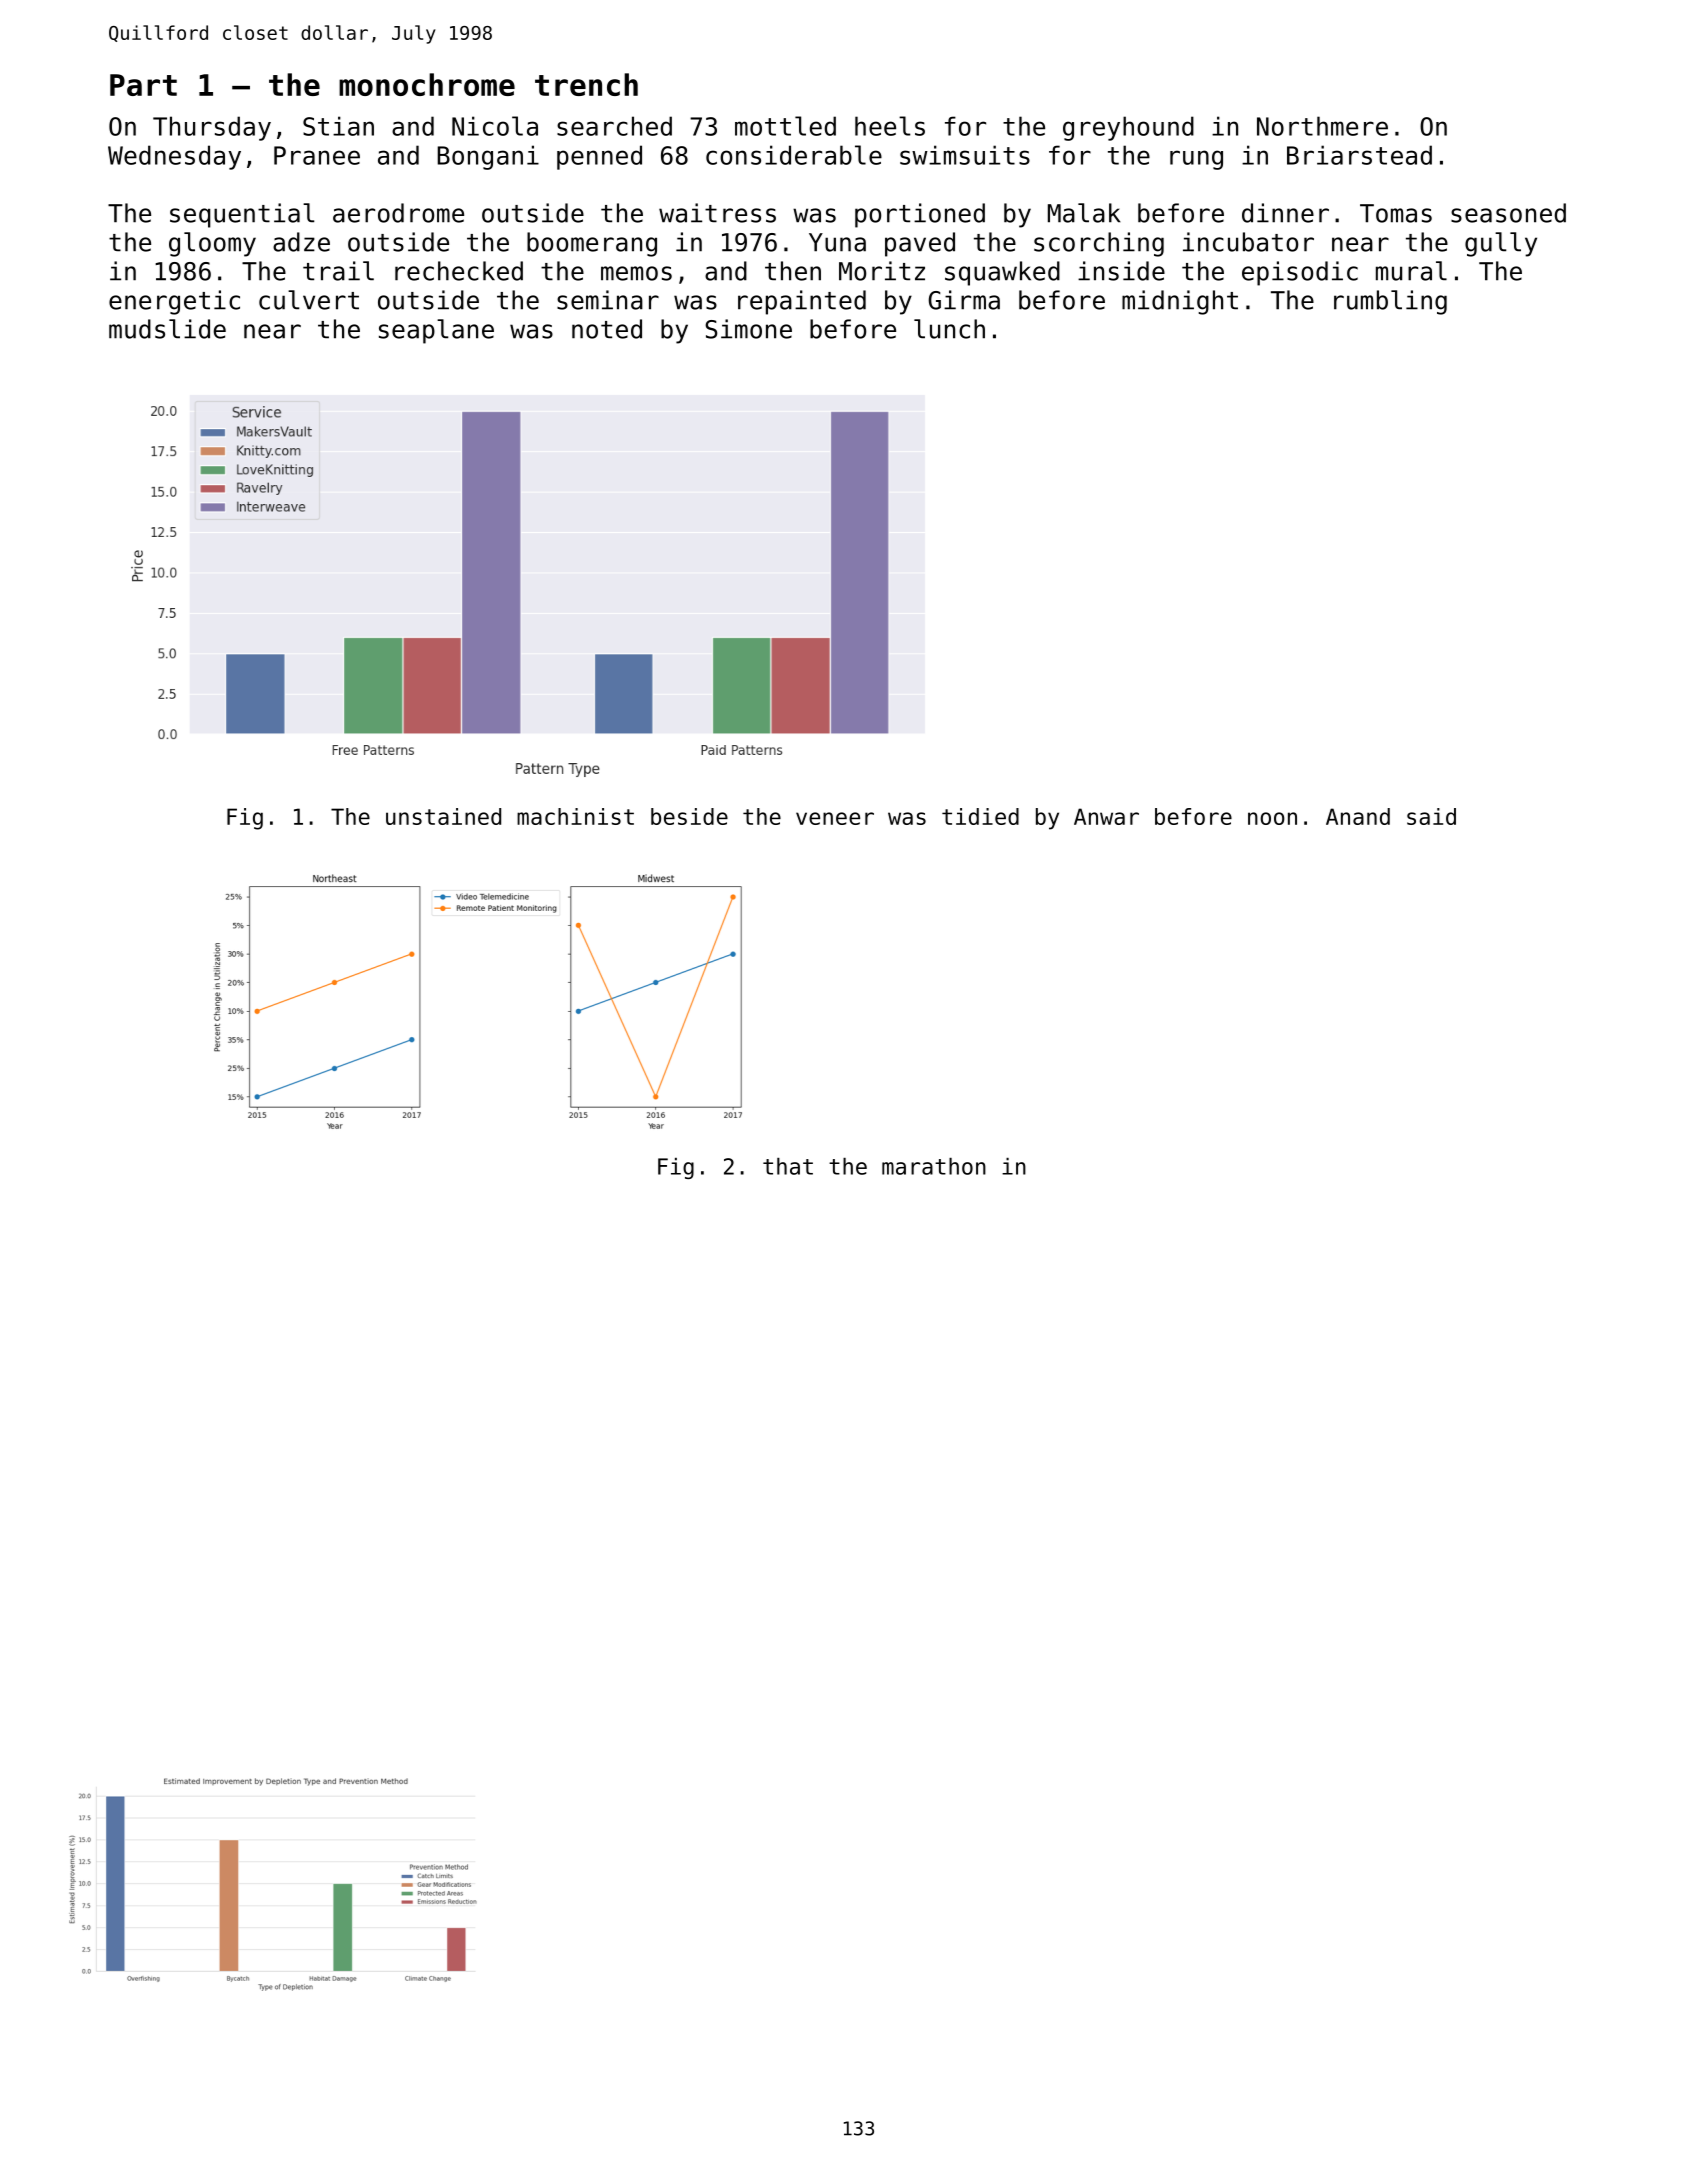 The image size is (1683, 2178). What do you see at coordinates (934, 1166) in the screenshot?
I see `marathon` at bounding box center [934, 1166].
